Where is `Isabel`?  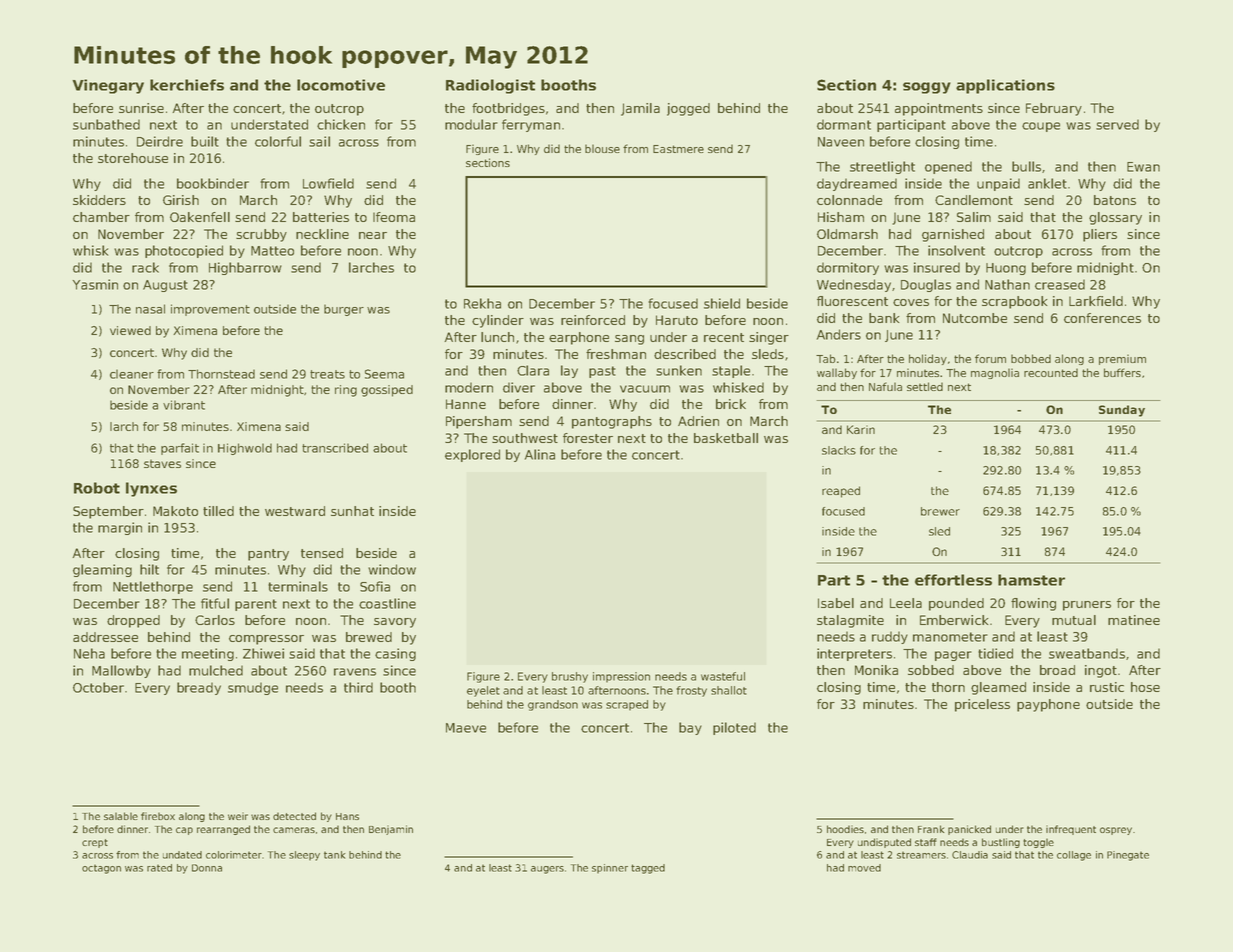
Isabel is located at coordinates (836, 603).
